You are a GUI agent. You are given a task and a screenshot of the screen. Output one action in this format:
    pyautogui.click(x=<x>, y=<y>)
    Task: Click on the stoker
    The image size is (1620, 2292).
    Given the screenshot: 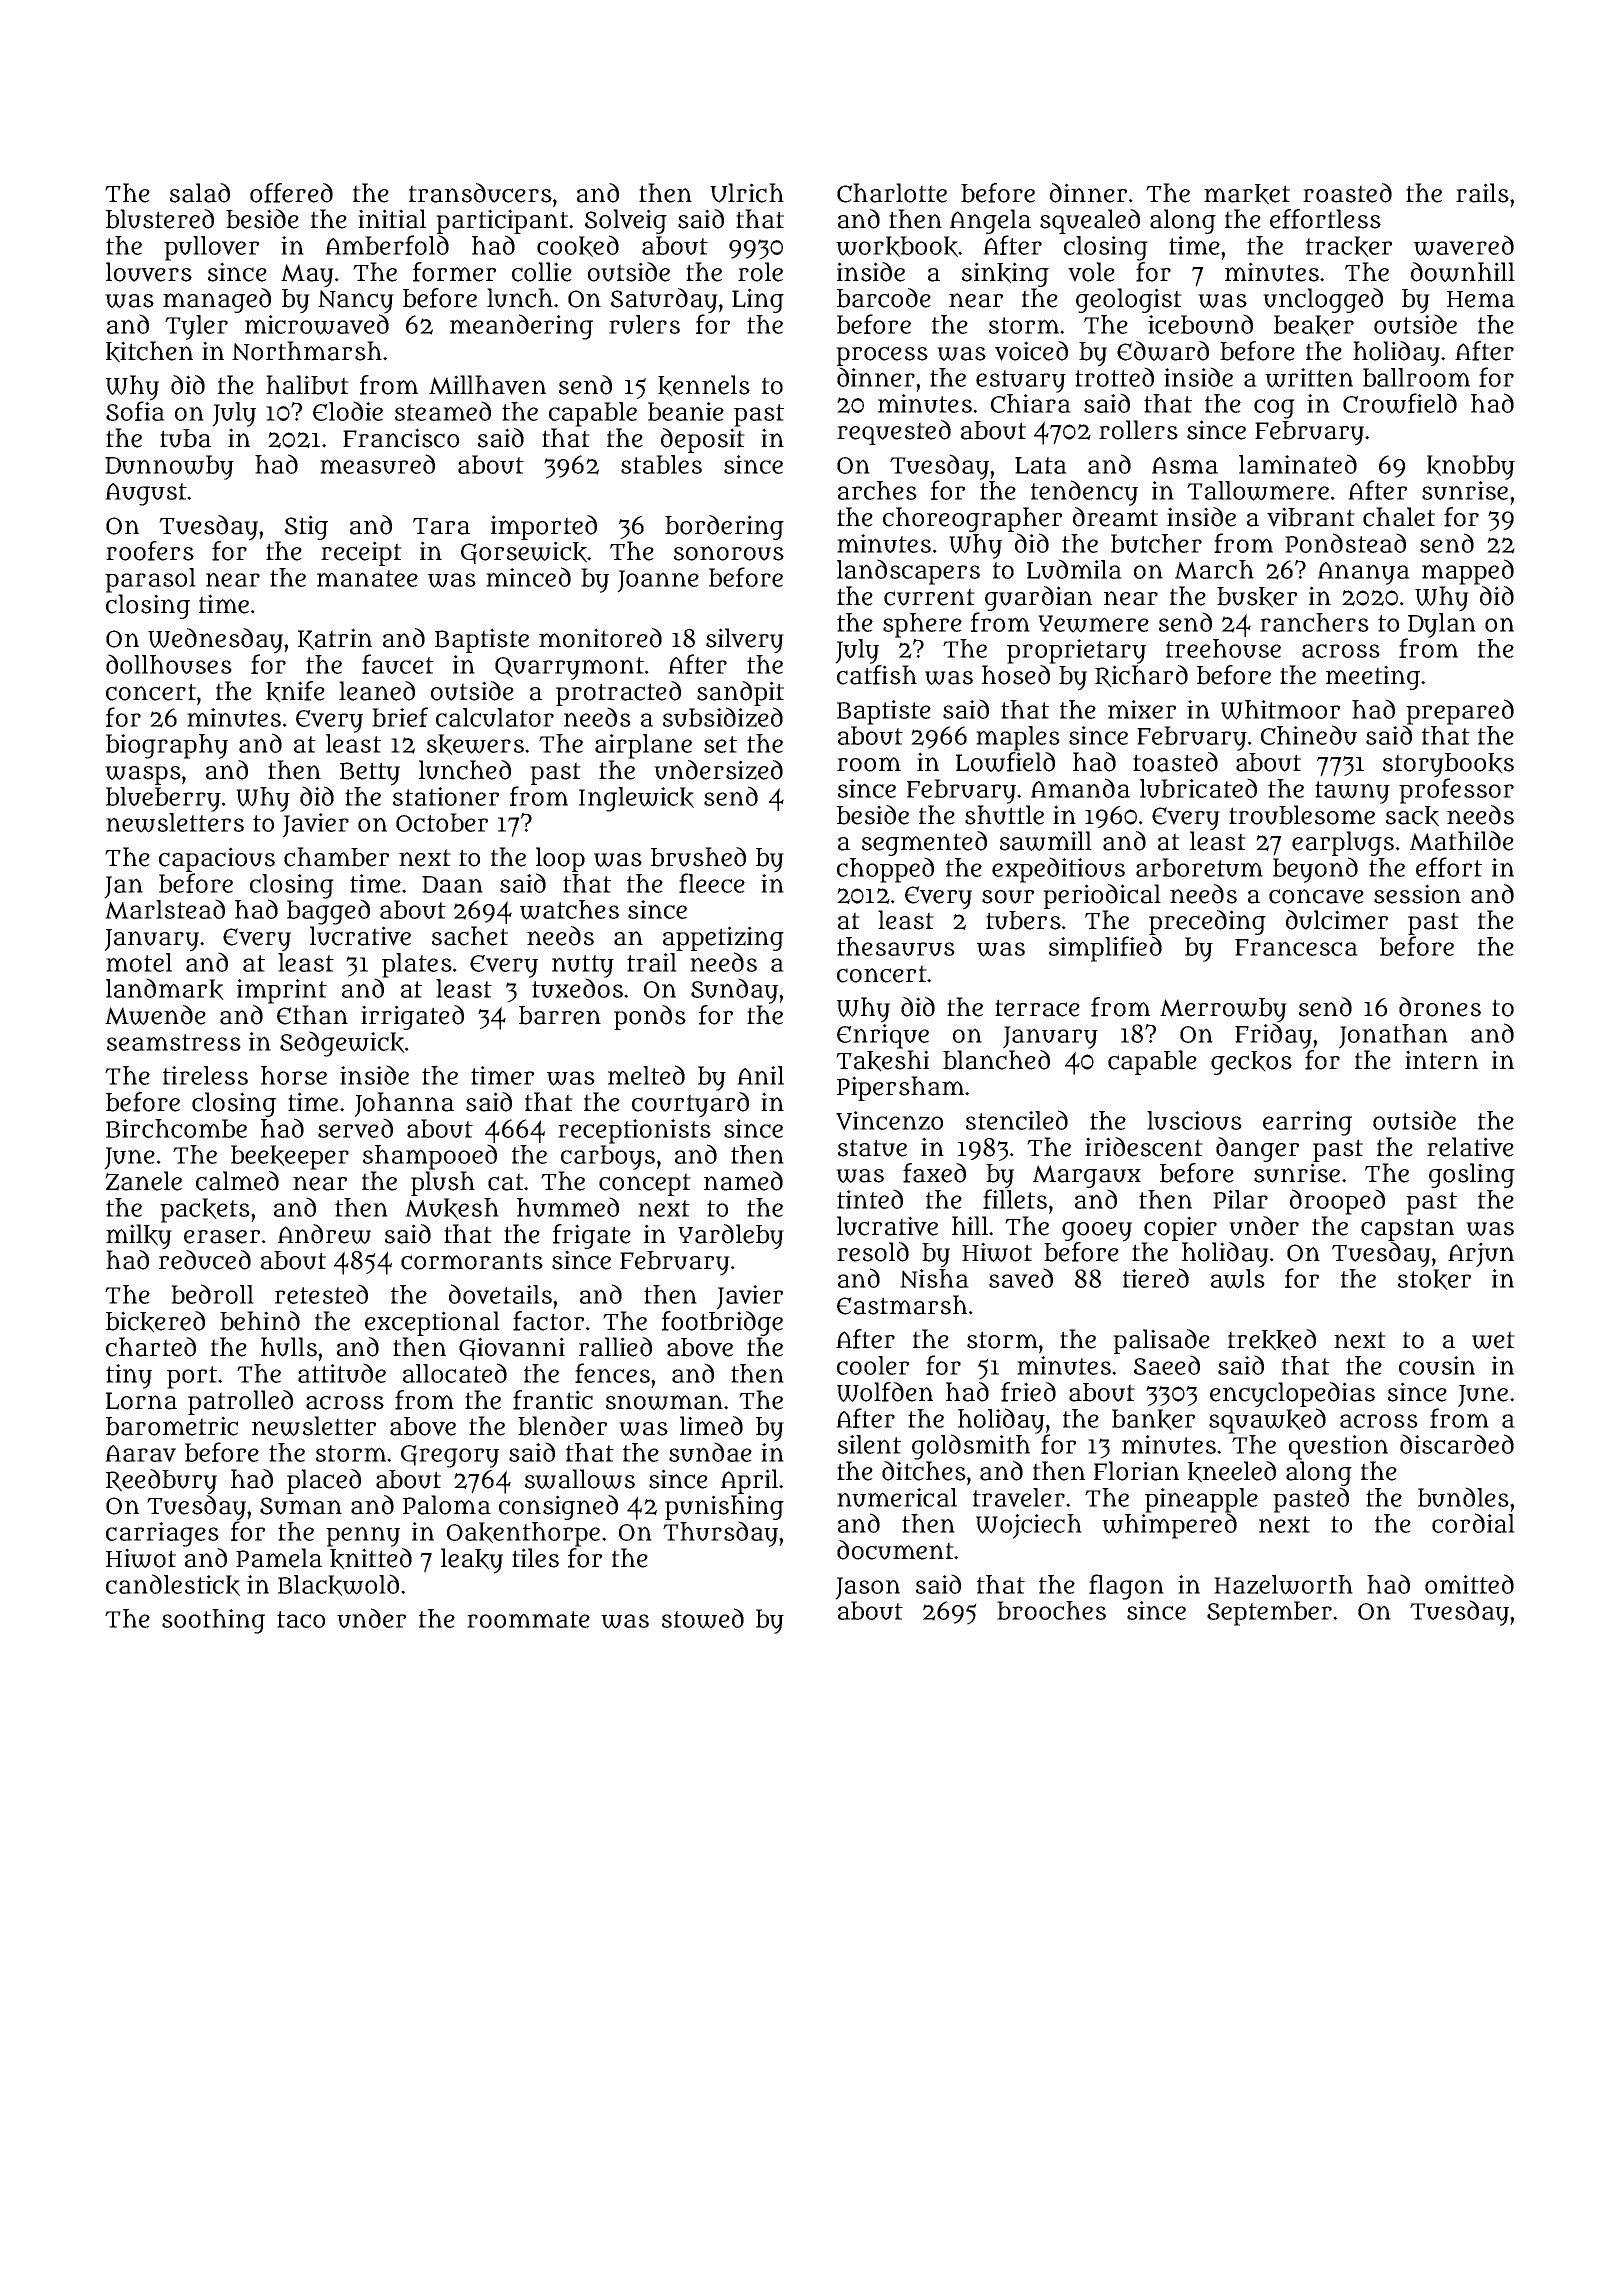 What is the action you would take?
    pyautogui.click(x=1434, y=1279)
